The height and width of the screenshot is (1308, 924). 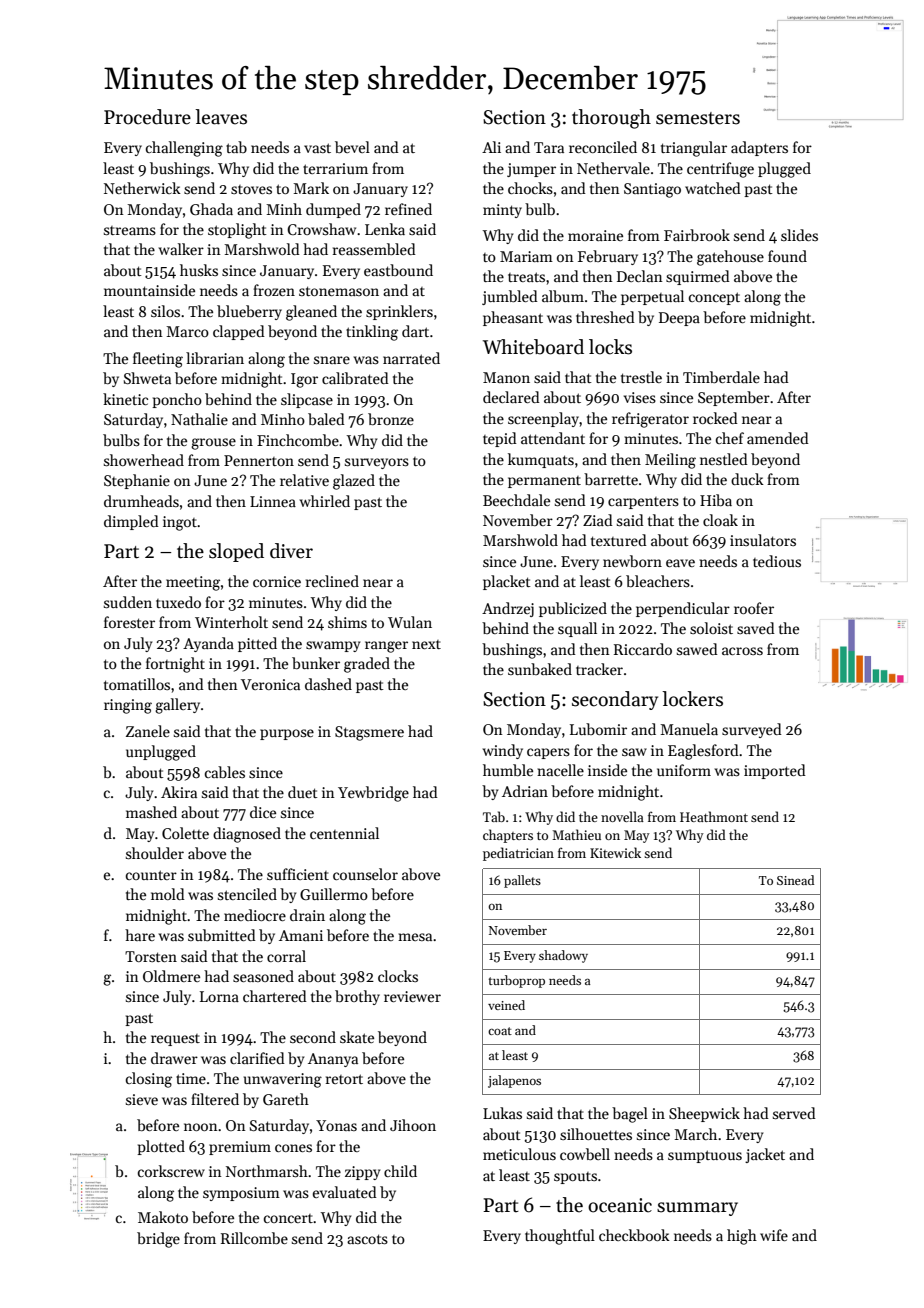 I want to click on pallets, so click(x=522, y=881).
